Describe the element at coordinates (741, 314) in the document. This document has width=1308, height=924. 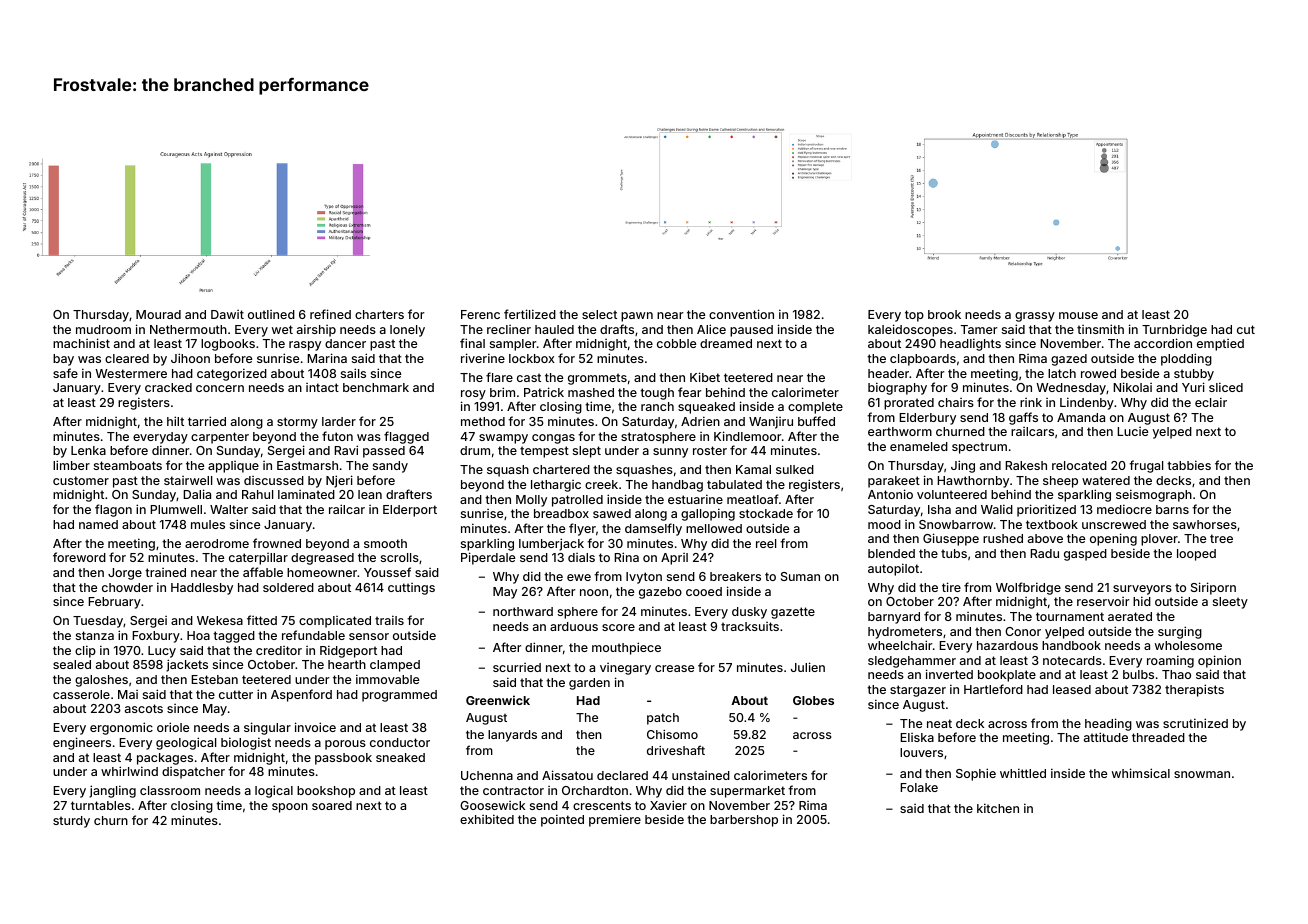
I see `convention` at that location.
